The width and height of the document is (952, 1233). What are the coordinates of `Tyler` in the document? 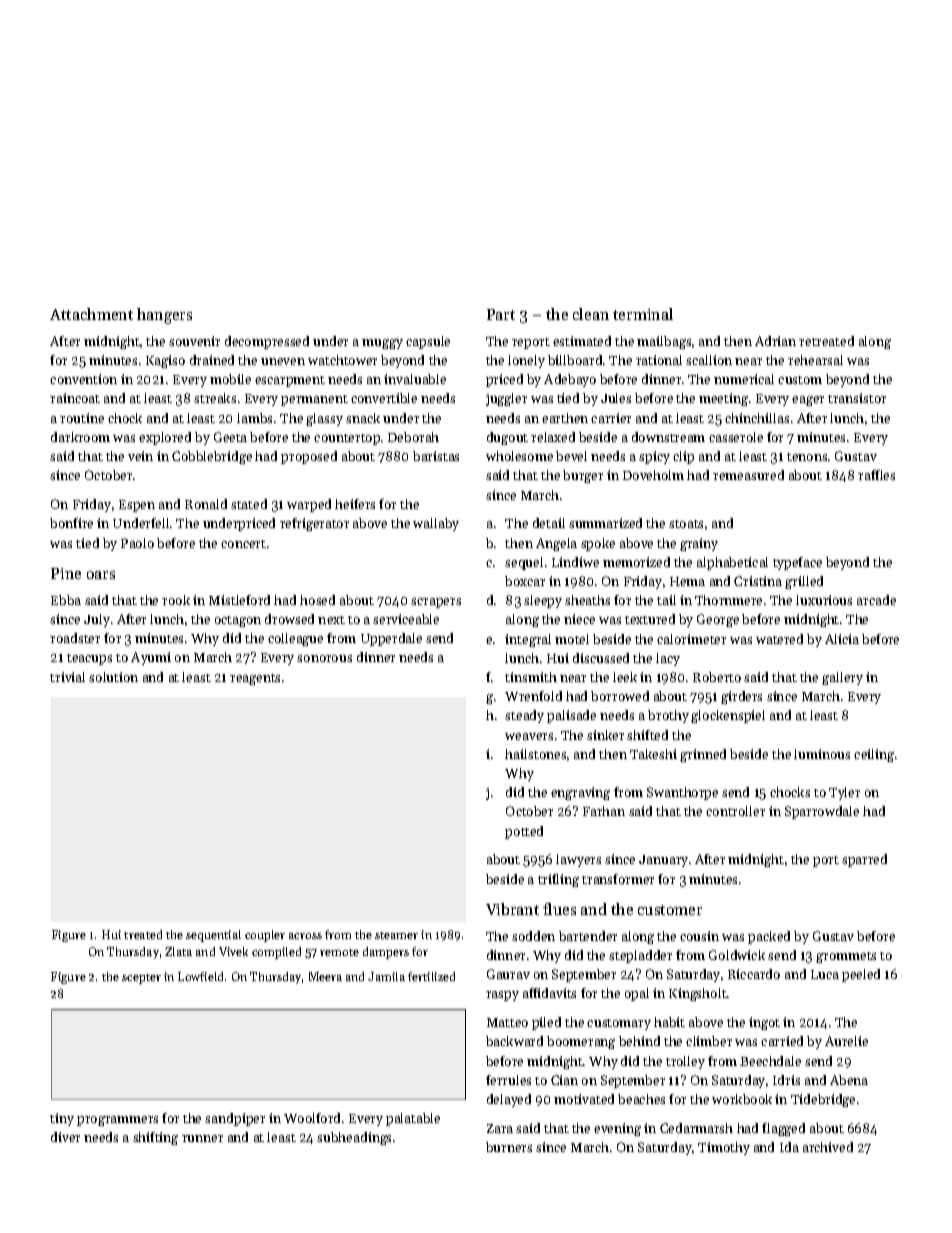 It's located at (844, 793).
